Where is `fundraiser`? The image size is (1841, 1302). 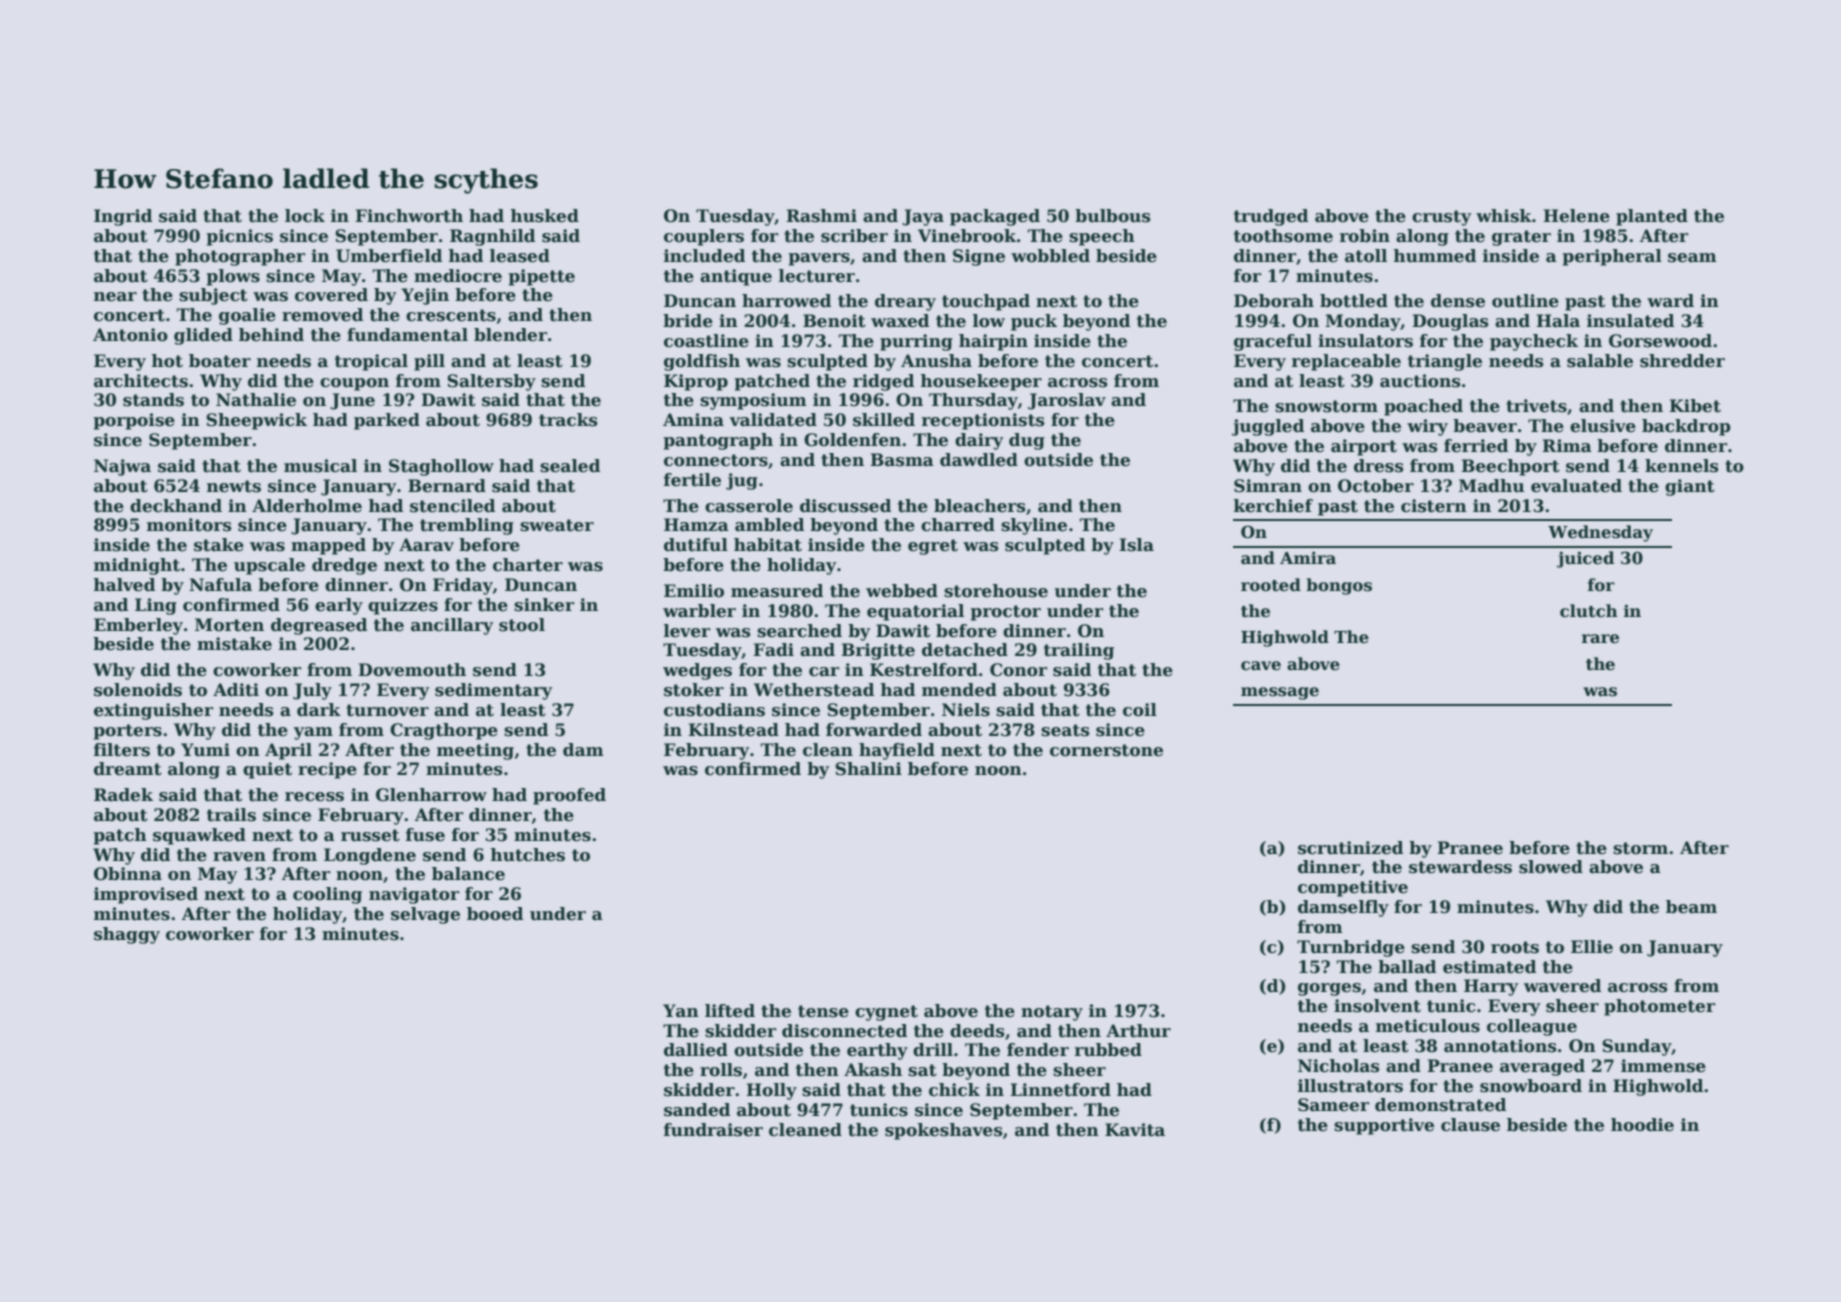
fundraiser is located at coordinates (713, 1130).
